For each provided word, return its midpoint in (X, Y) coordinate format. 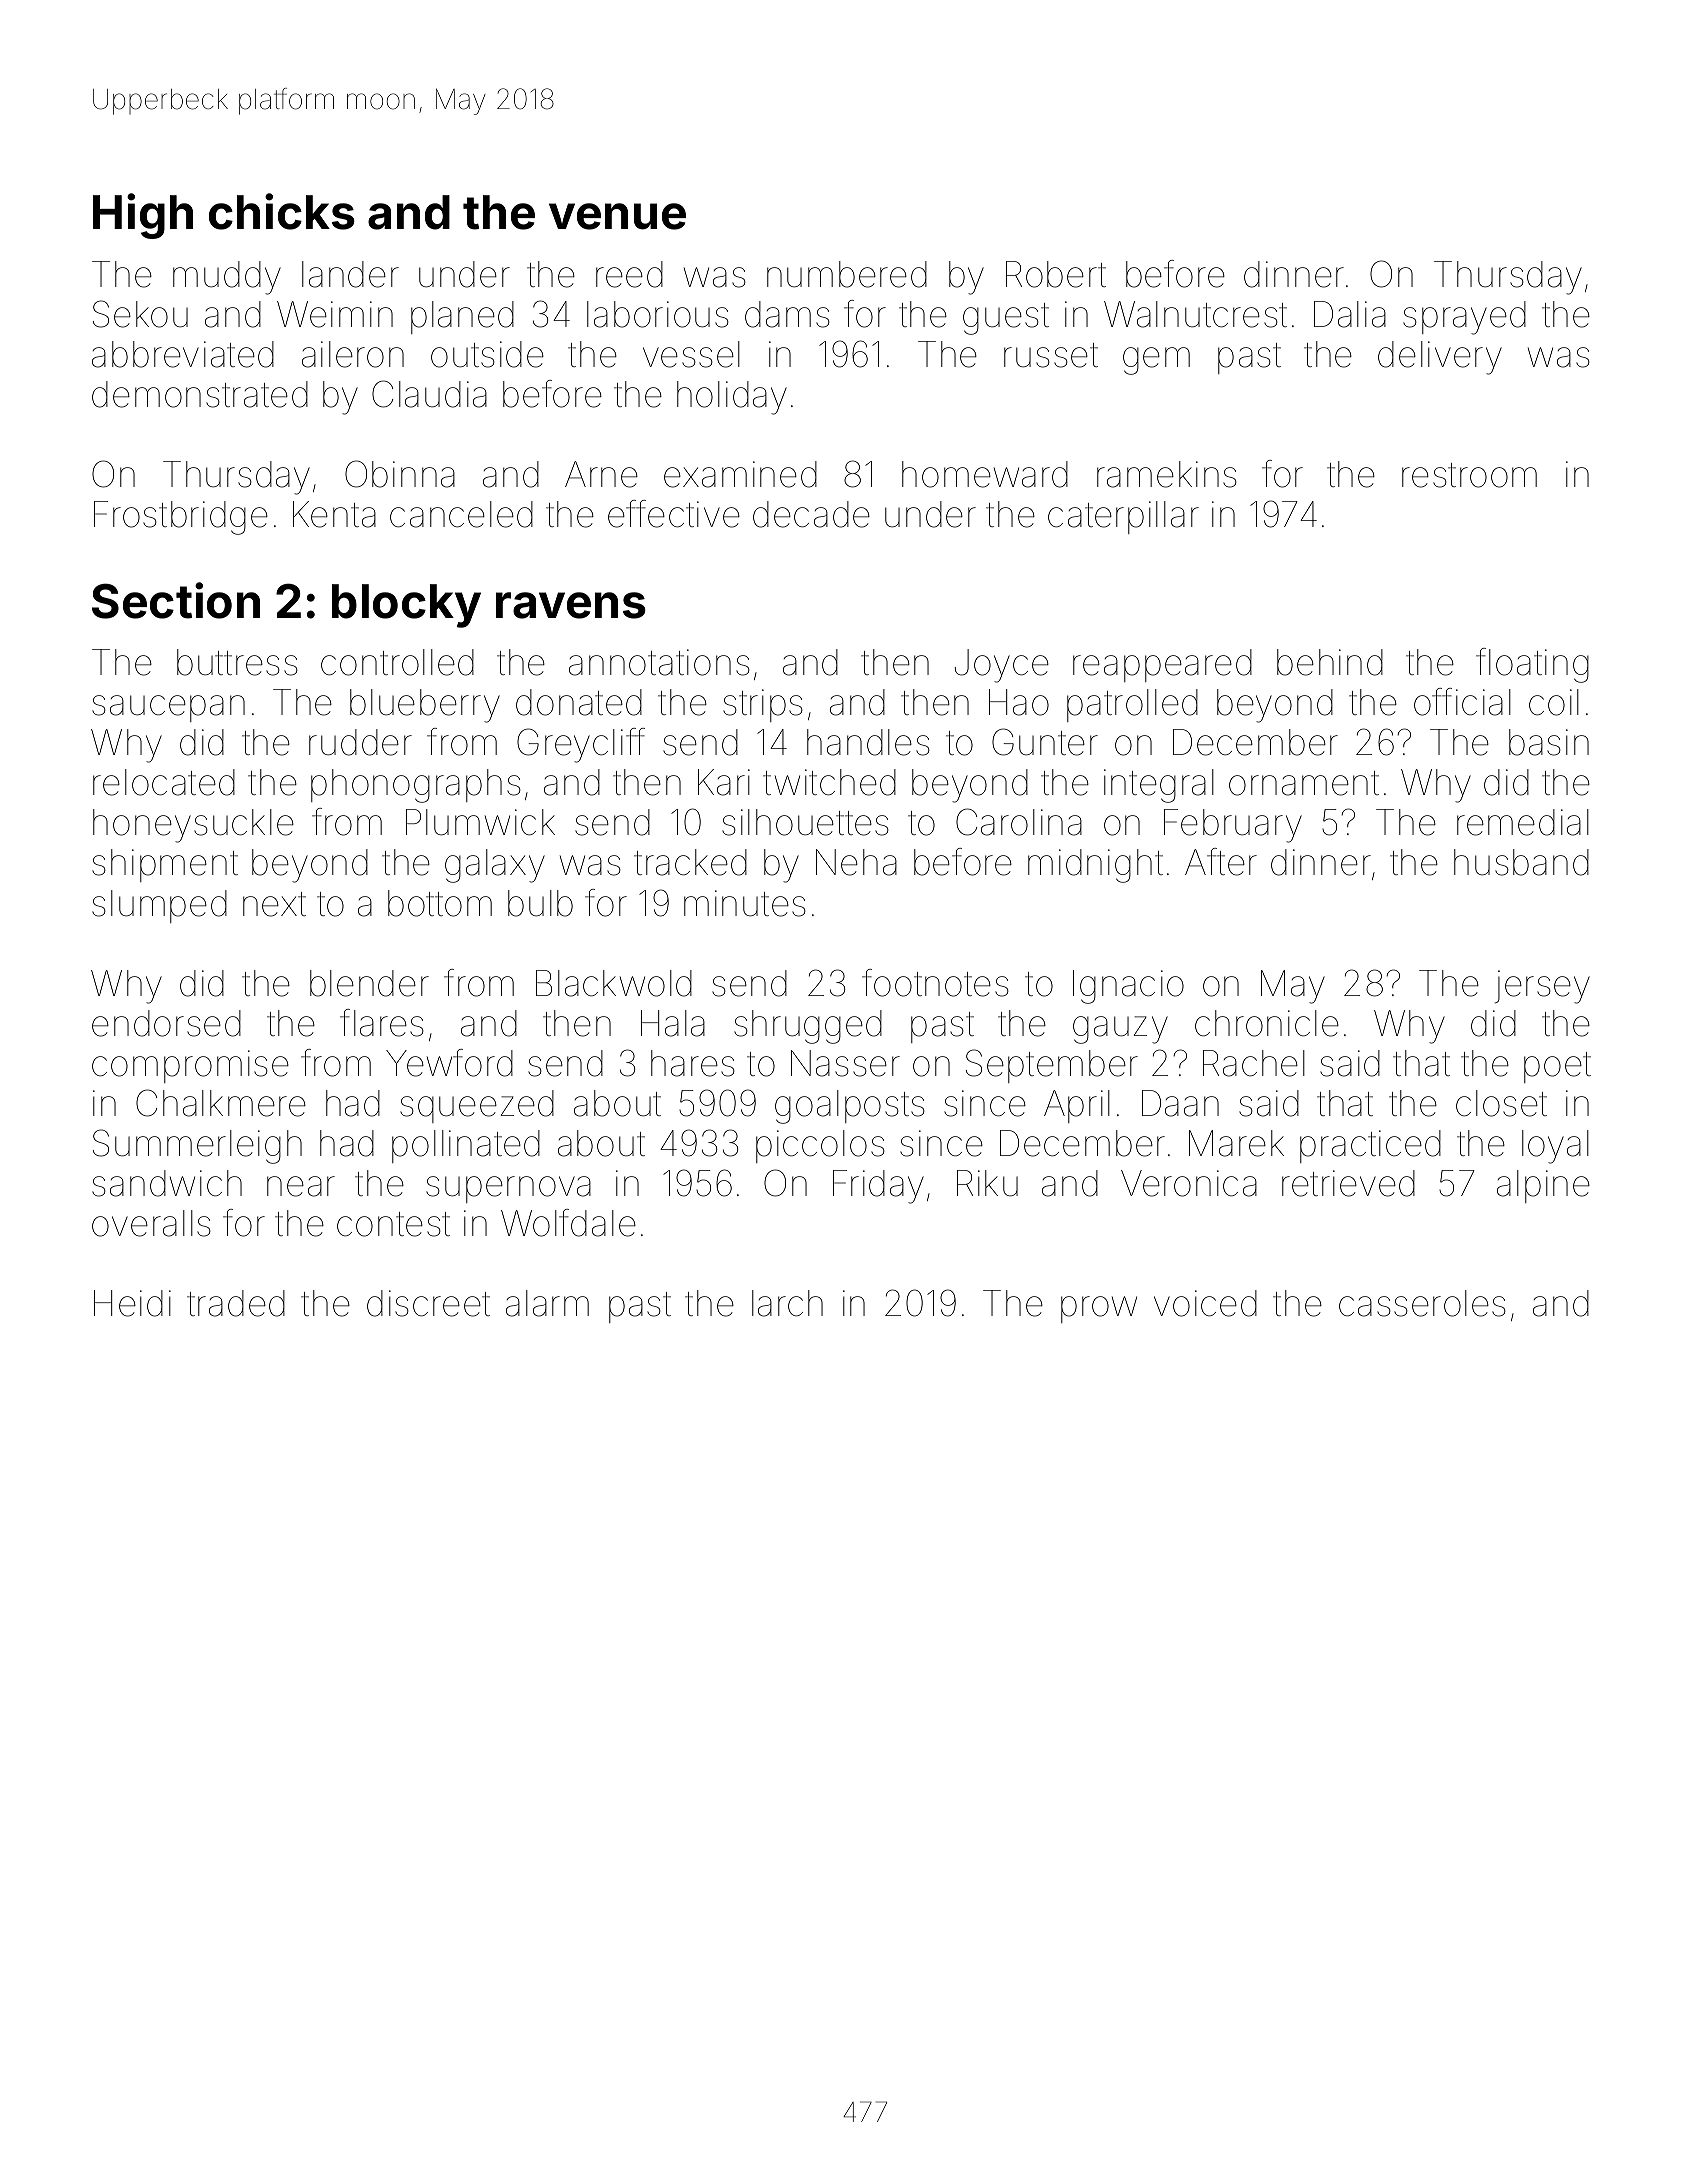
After (1221, 862)
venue (617, 216)
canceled (461, 514)
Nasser (845, 1063)
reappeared (1162, 665)
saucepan (168, 708)
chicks (282, 211)
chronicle (1267, 1023)
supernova (508, 1189)
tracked (690, 862)
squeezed (477, 1106)
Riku (987, 1183)
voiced (1205, 1303)
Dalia (1350, 314)
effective (674, 514)
